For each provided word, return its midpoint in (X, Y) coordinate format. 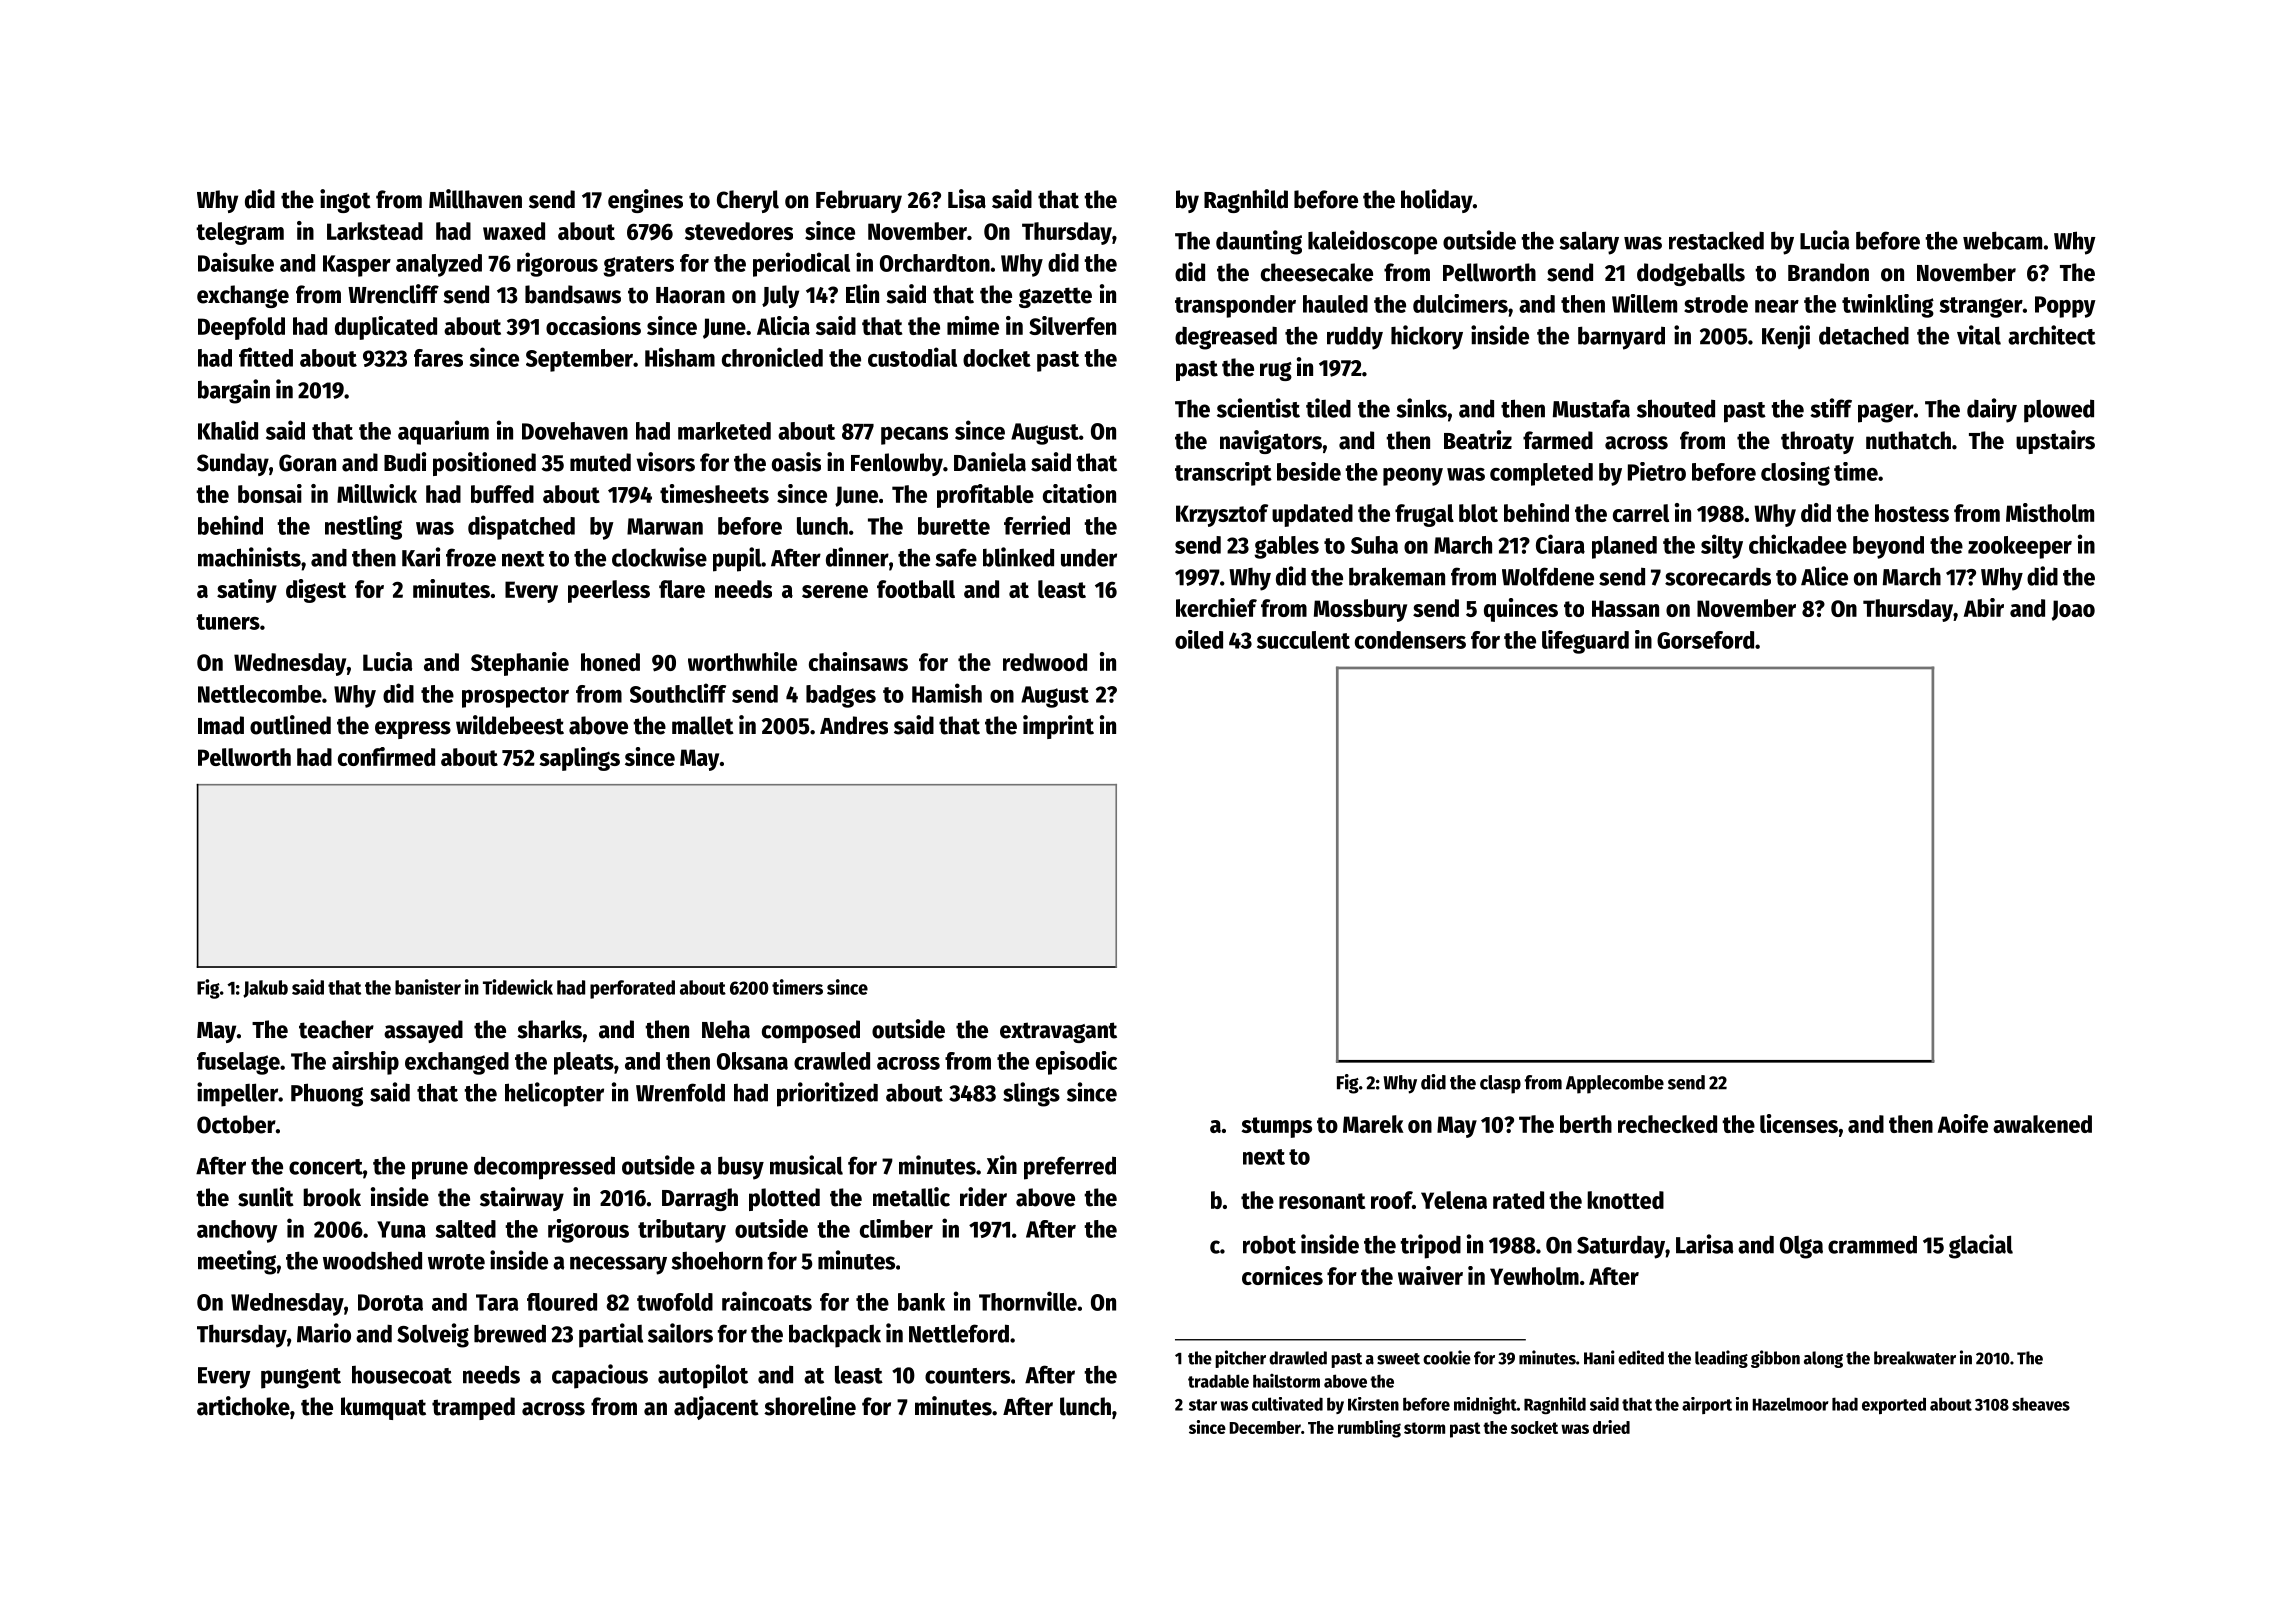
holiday (1437, 201)
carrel (1641, 513)
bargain (234, 391)
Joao (2073, 610)
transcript (1223, 474)
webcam (2002, 240)
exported (1894, 1405)
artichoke (243, 1406)
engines (645, 201)
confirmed (386, 756)
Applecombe (1615, 1084)
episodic (1076, 1063)
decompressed (544, 1168)
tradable (1218, 1381)
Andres (854, 725)
